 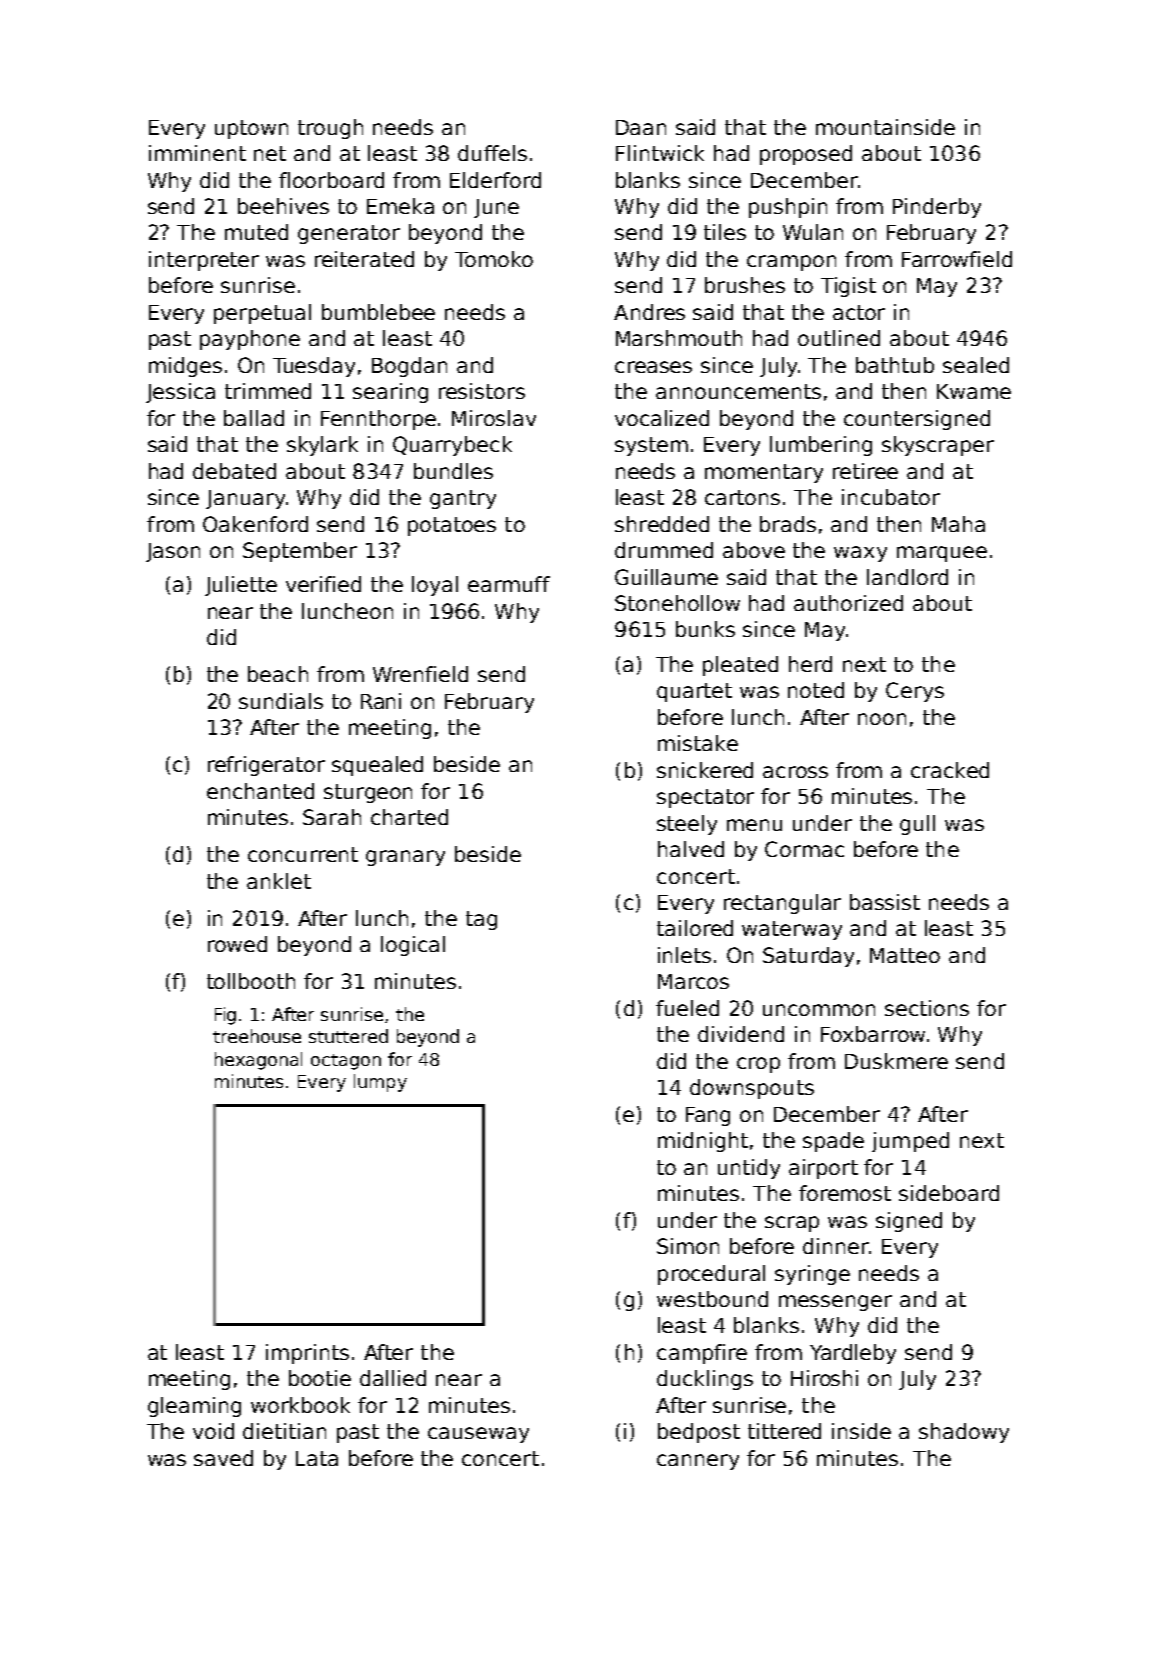 I want to click on Daan, so click(x=641, y=127).
